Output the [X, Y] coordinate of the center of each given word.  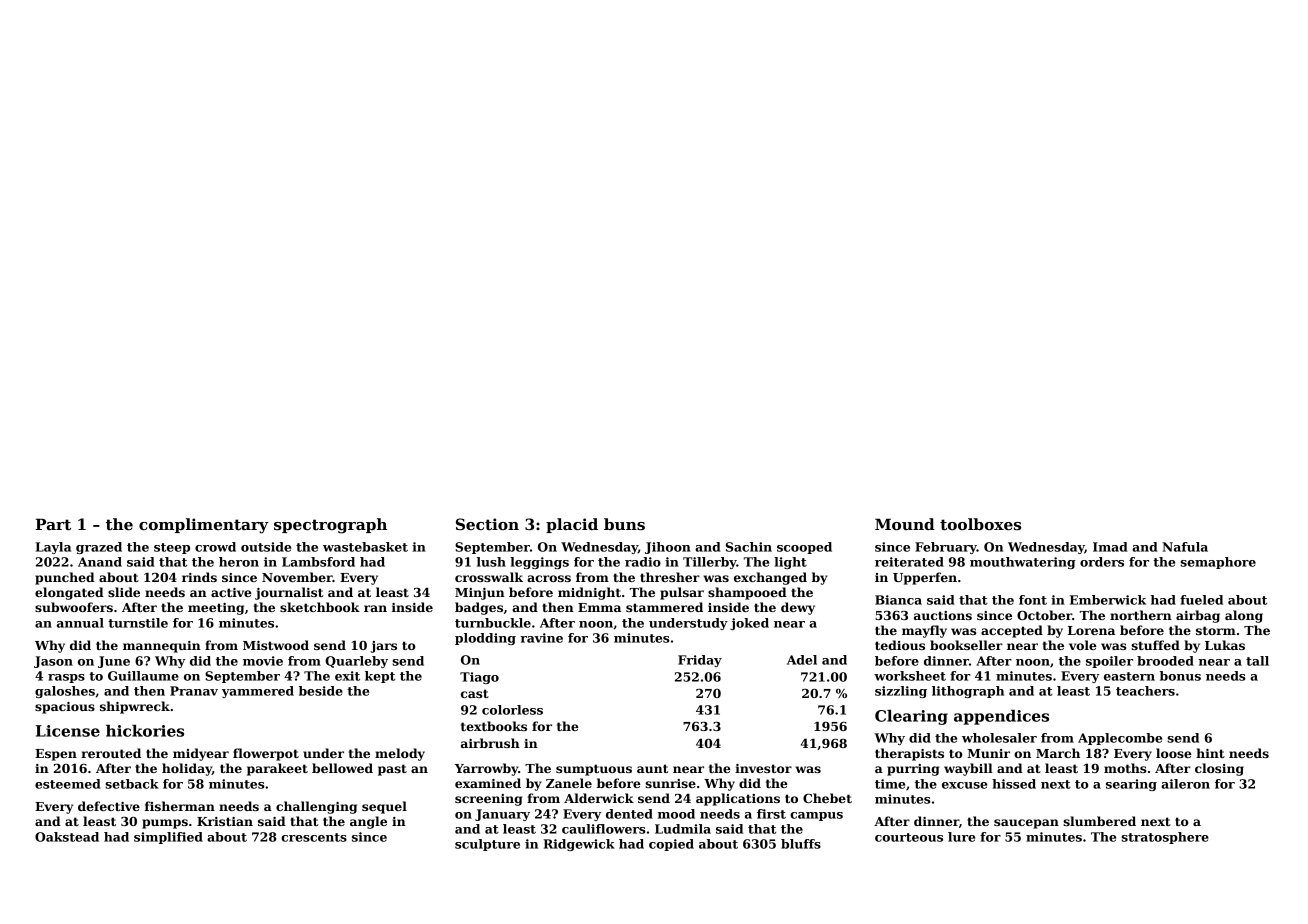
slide [124, 592]
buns [624, 524]
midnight [589, 593]
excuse [964, 785]
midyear [201, 754]
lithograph [968, 692]
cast [475, 693]
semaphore [1218, 563]
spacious [65, 708]
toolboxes [980, 524]
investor [763, 768]
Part [53, 524]
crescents [314, 837]
